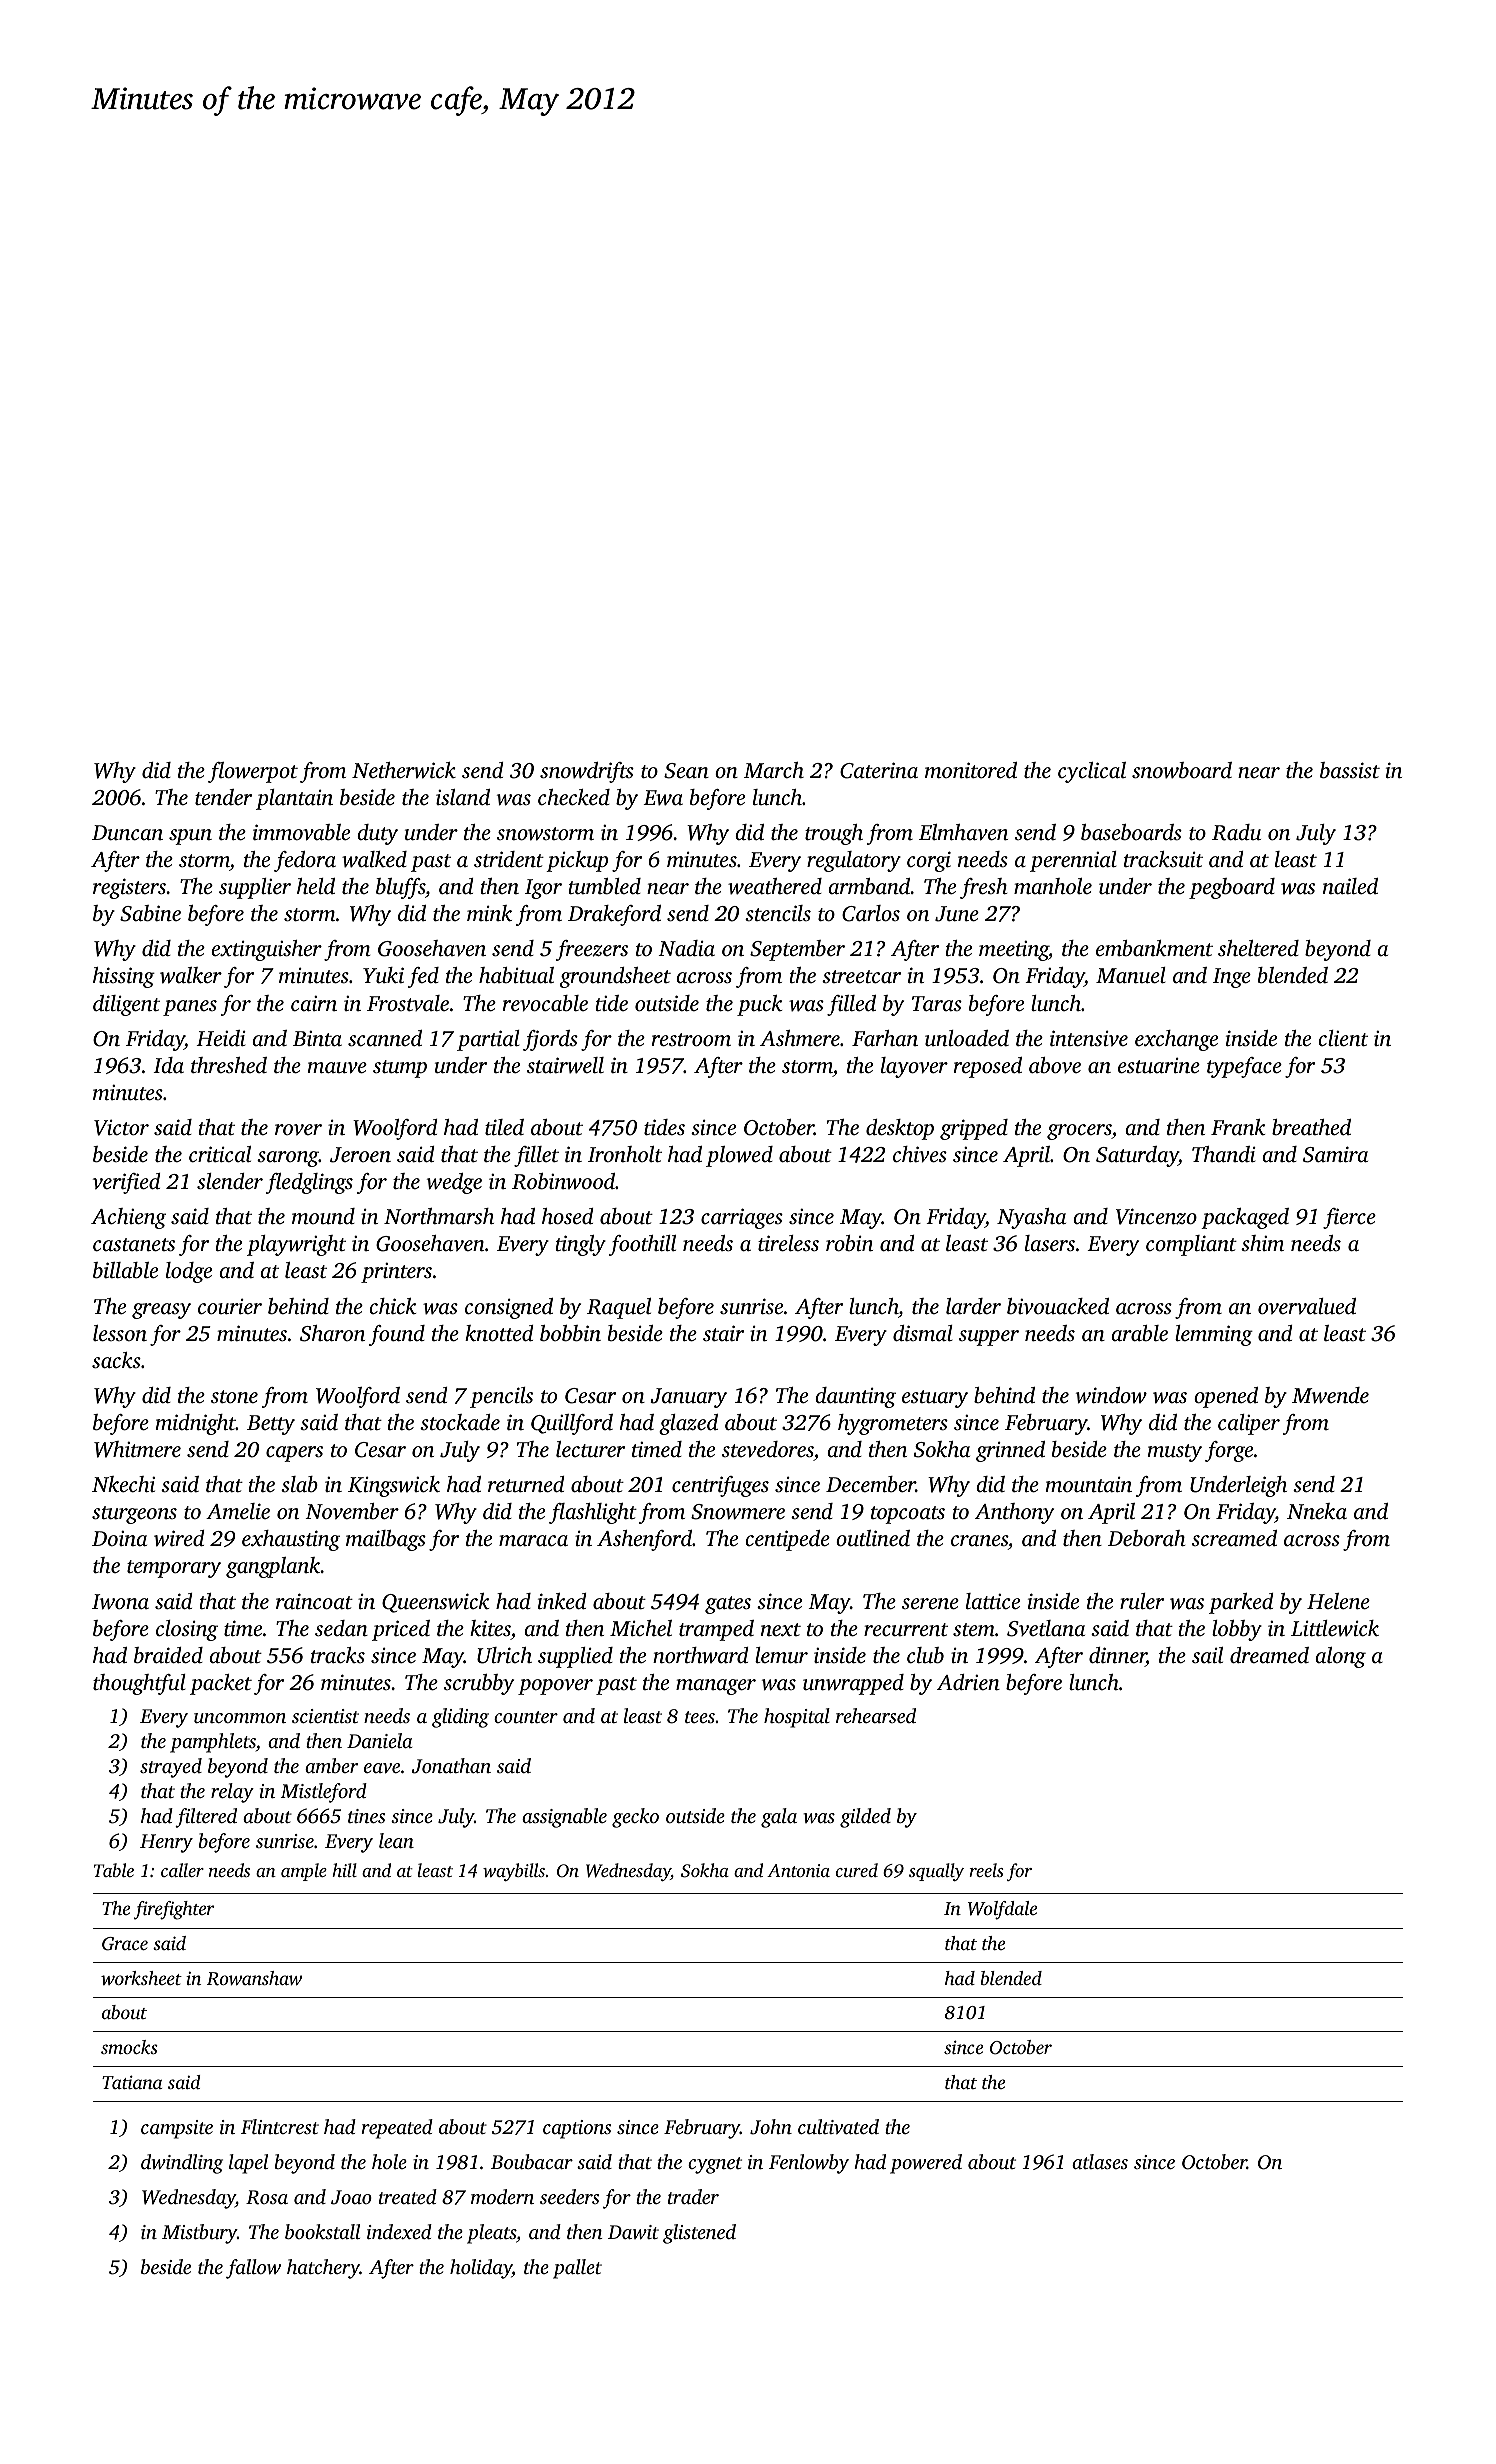  What do you see at coordinates (1349, 1218) in the screenshot?
I see `fierce` at bounding box center [1349, 1218].
